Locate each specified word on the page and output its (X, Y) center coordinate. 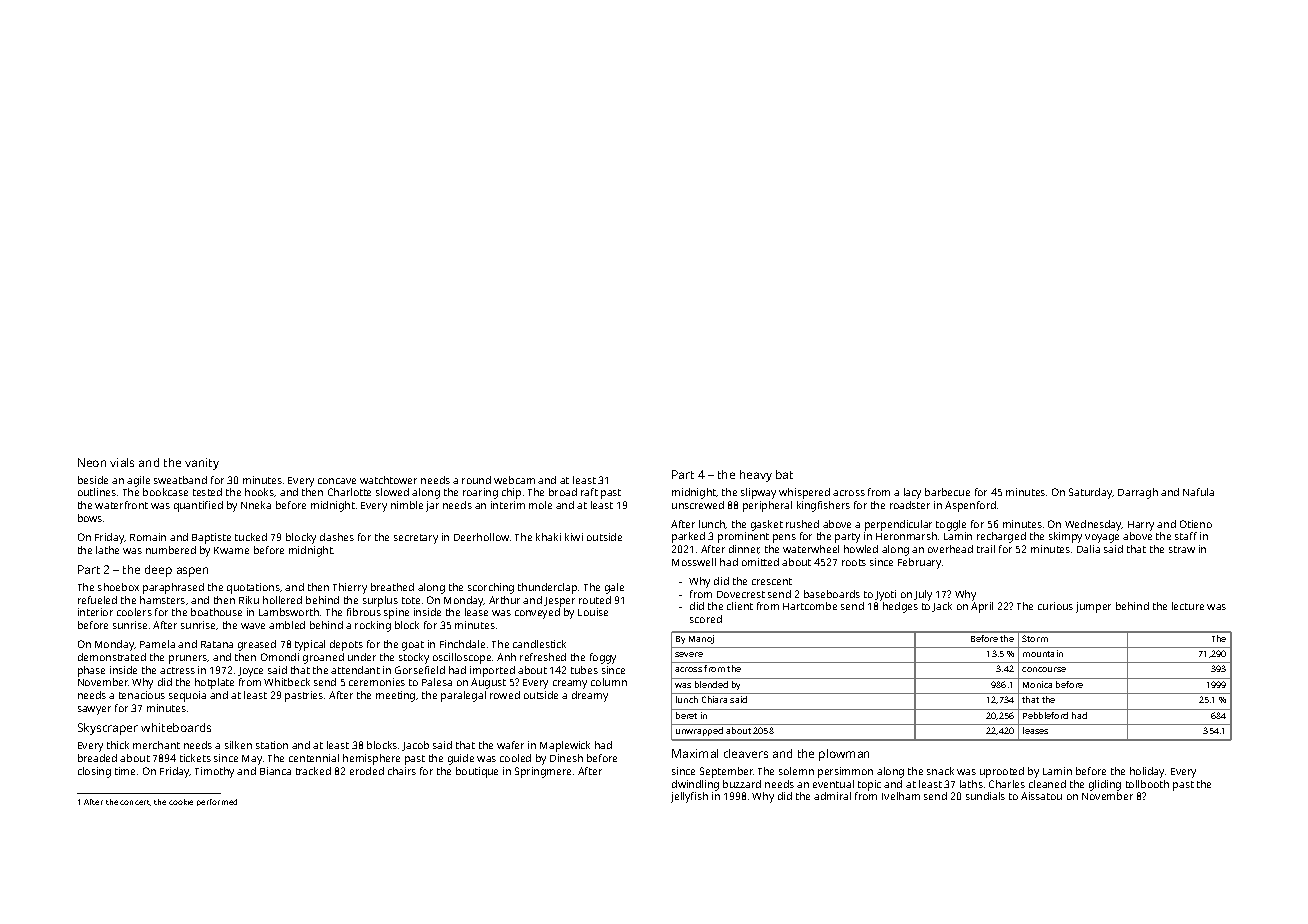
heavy (756, 476)
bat (784, 474)
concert (135, 802)
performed (217, 802)
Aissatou (1041, 796)
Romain (148, 537)
